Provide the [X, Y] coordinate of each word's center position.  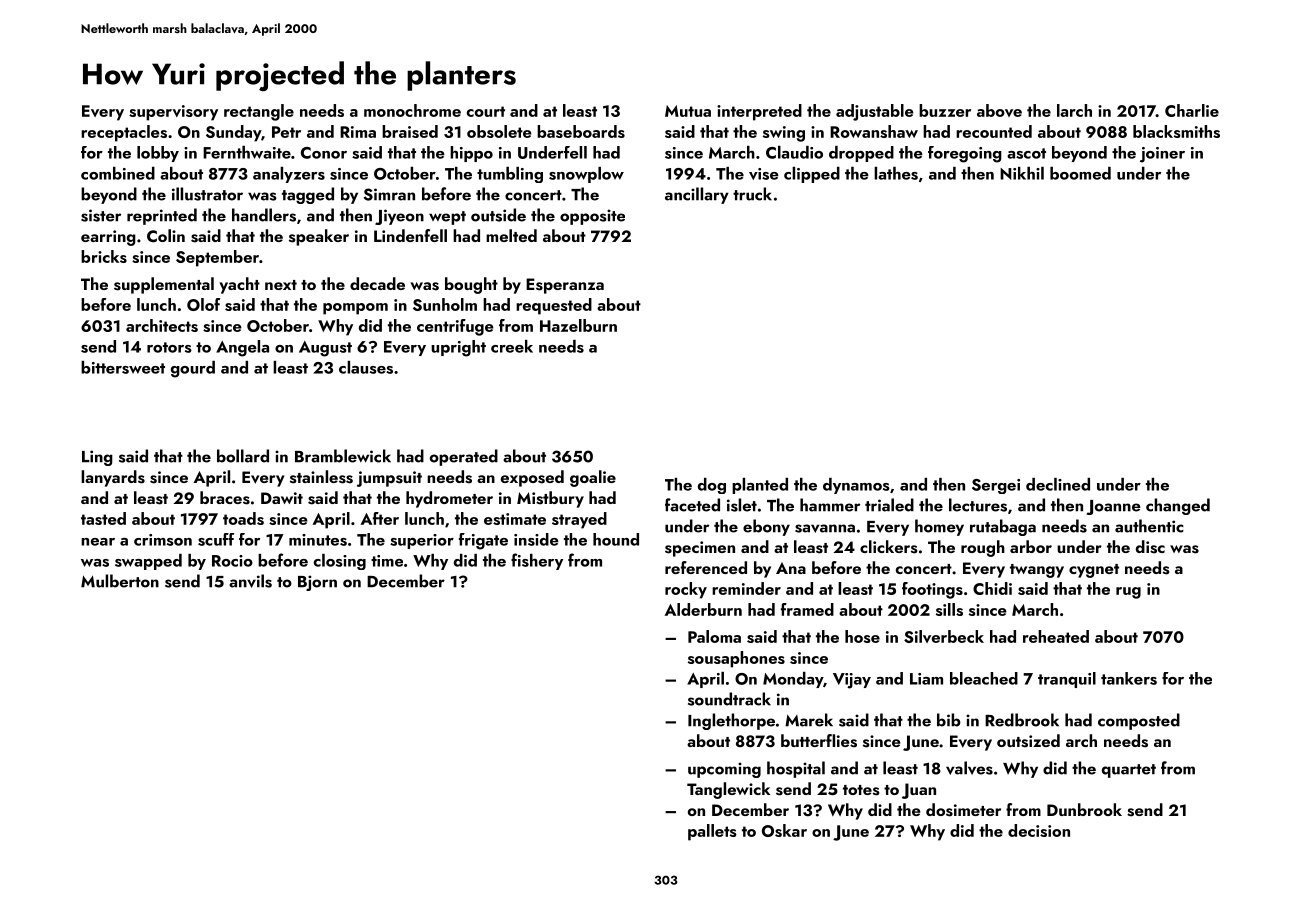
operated [464, 457]
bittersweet [123, 367]
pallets [712, 832]
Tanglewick [728, 790]
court [486, 111]
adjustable [875, 112]
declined [1058, 484]
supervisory [173, 113]
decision [1039, 830]
